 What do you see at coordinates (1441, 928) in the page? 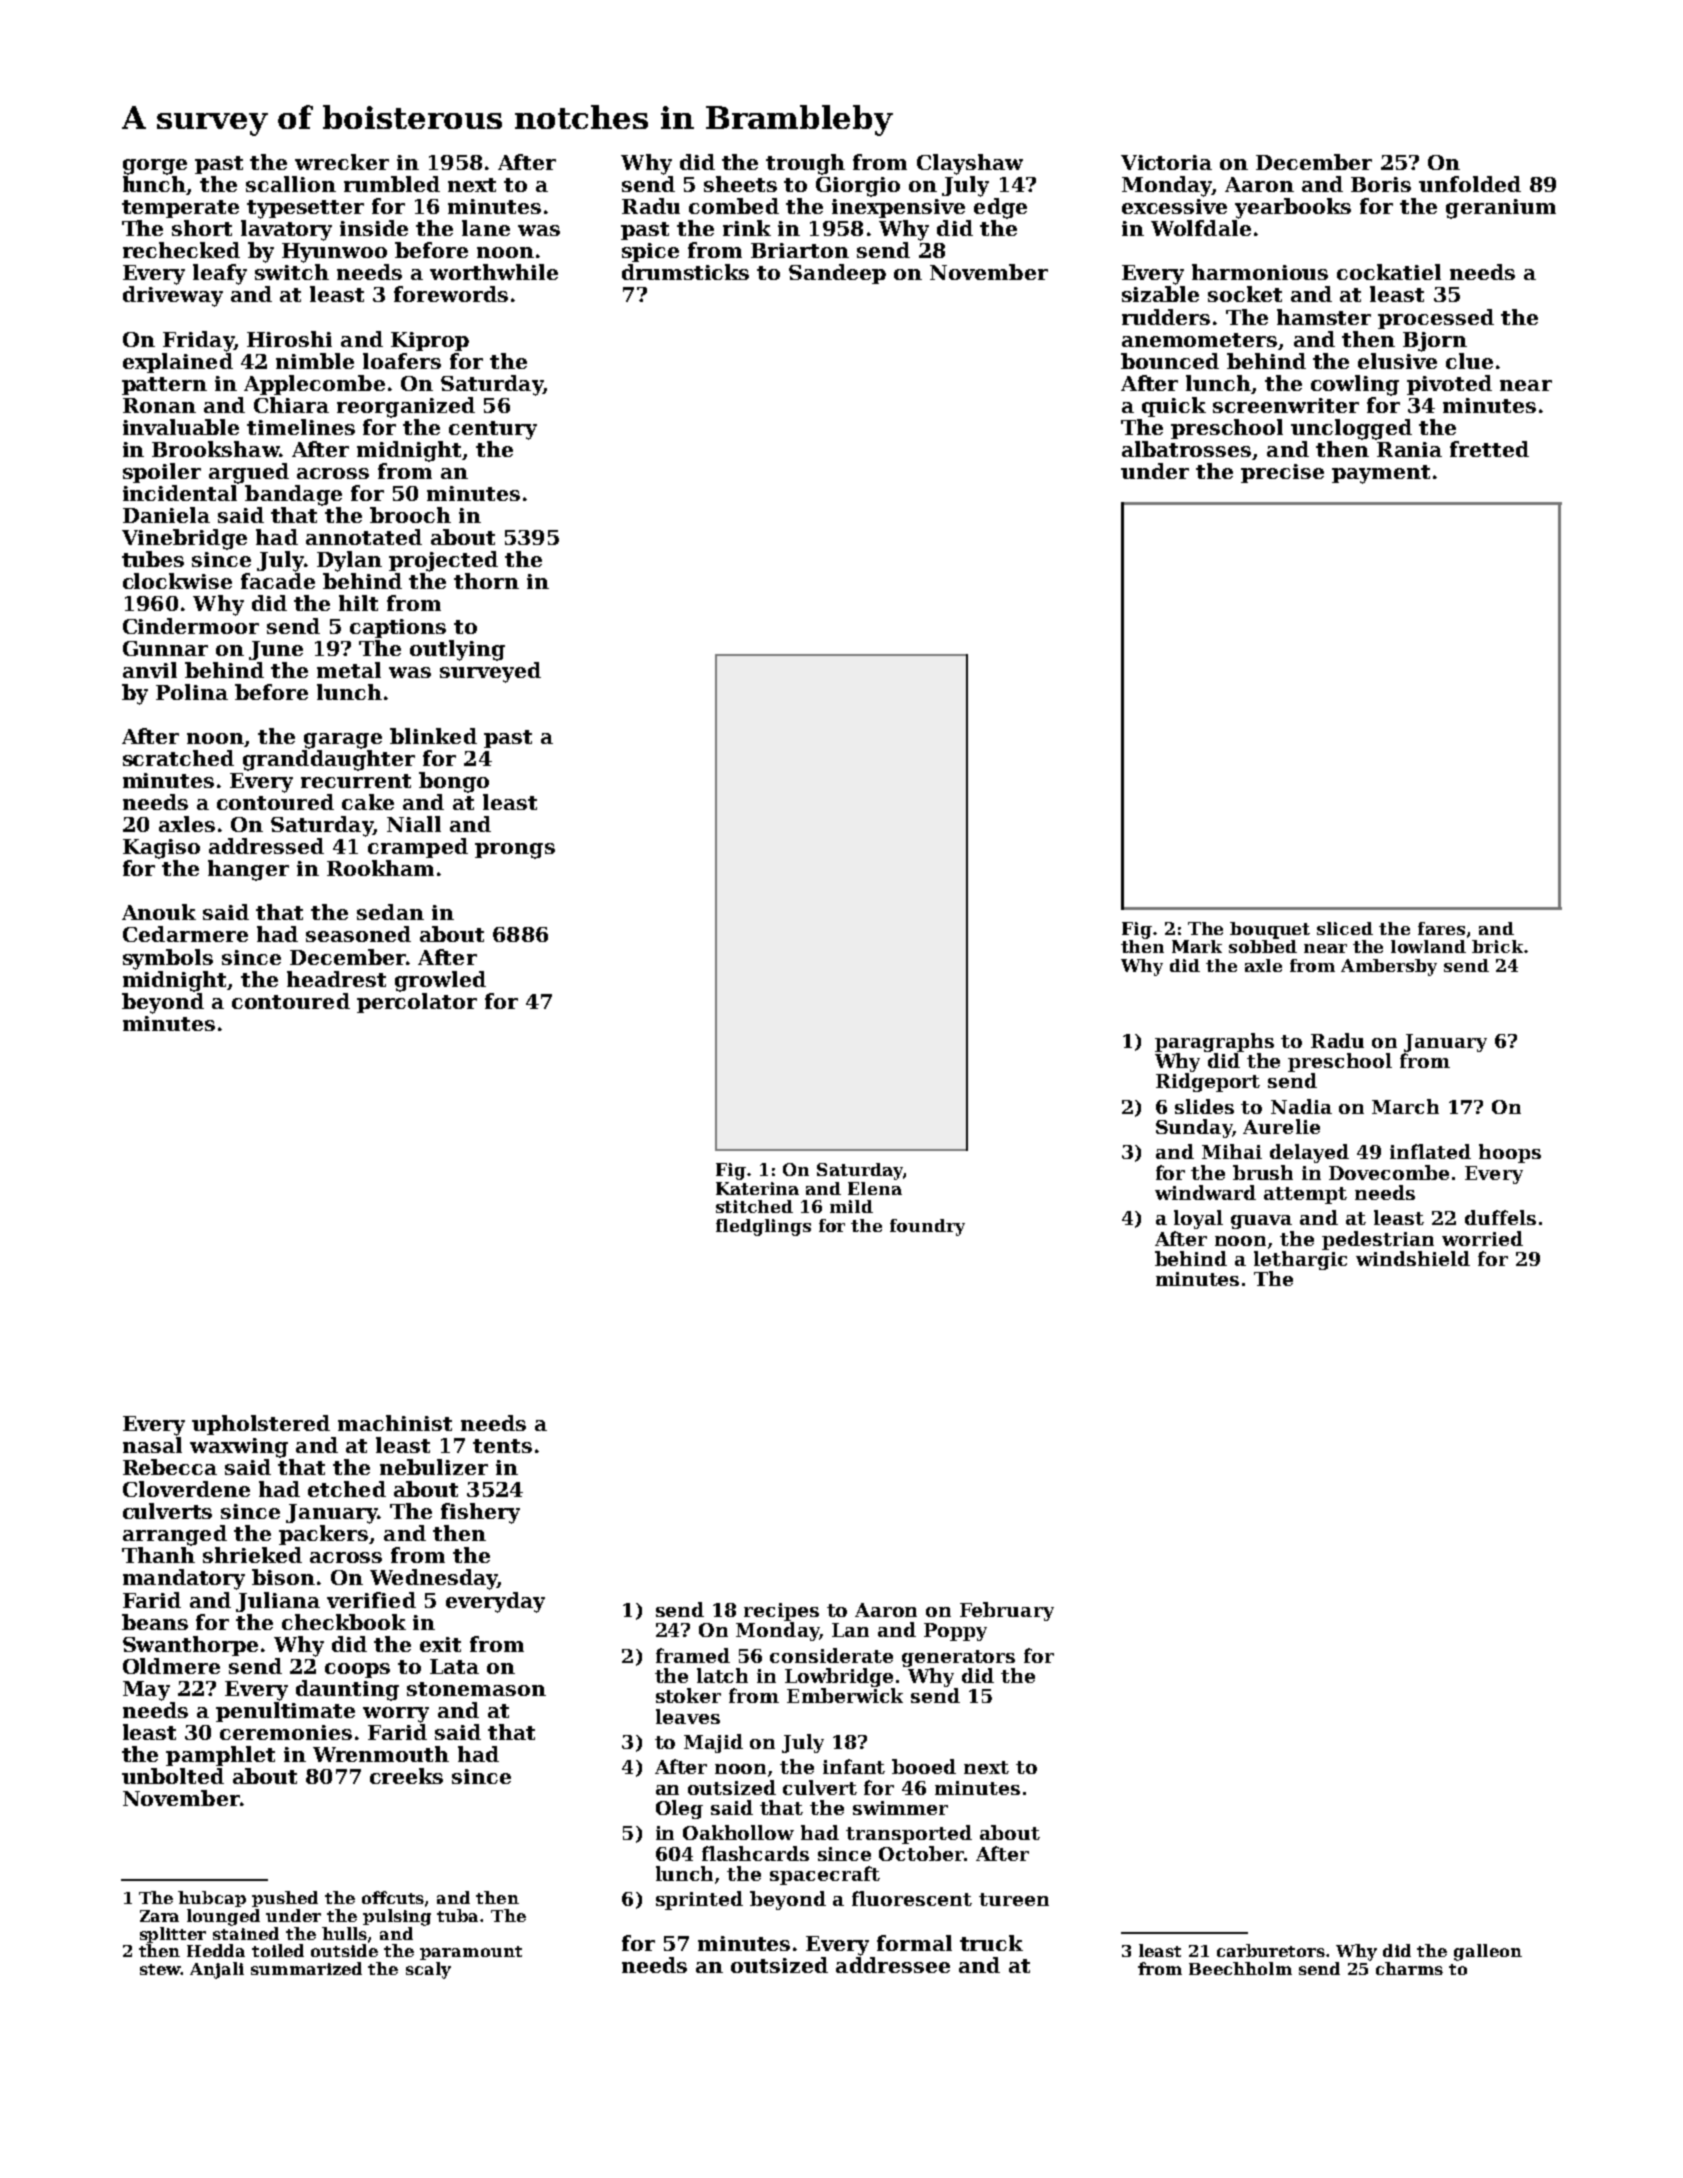
I see `fares` at bounding box center [1441, 928].
